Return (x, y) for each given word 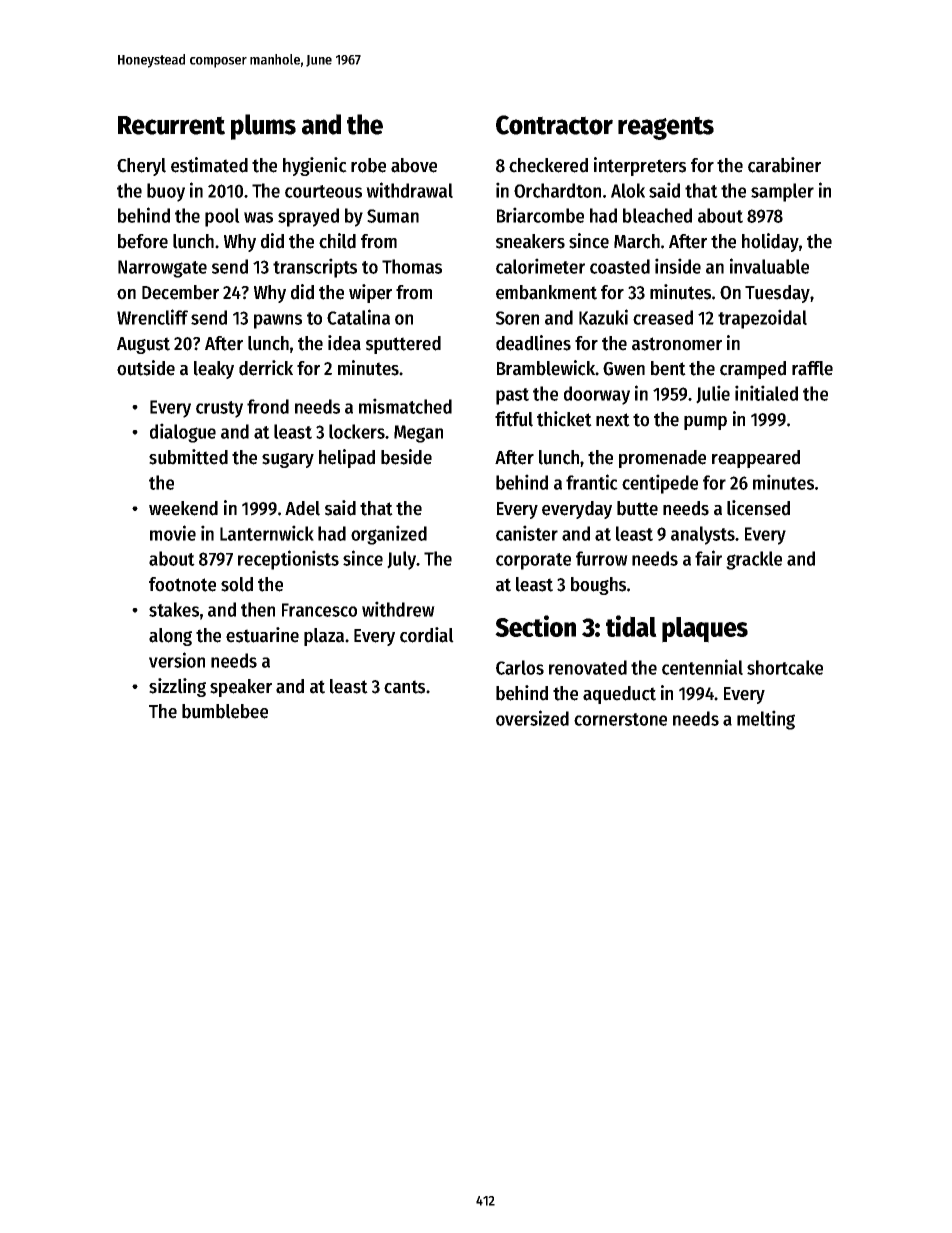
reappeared (756, 459)
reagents (666, 128)
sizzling (177, 687)
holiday (770, 242)
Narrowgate (162, 269)
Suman (393, 216)
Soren (517, 318)
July (402, 560)
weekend (183, 508)
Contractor (554, 125)
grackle (754, 560)
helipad (347, 458)
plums (263, 127)
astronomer (677, 344)
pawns (278, 321)
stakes (174, 609)
